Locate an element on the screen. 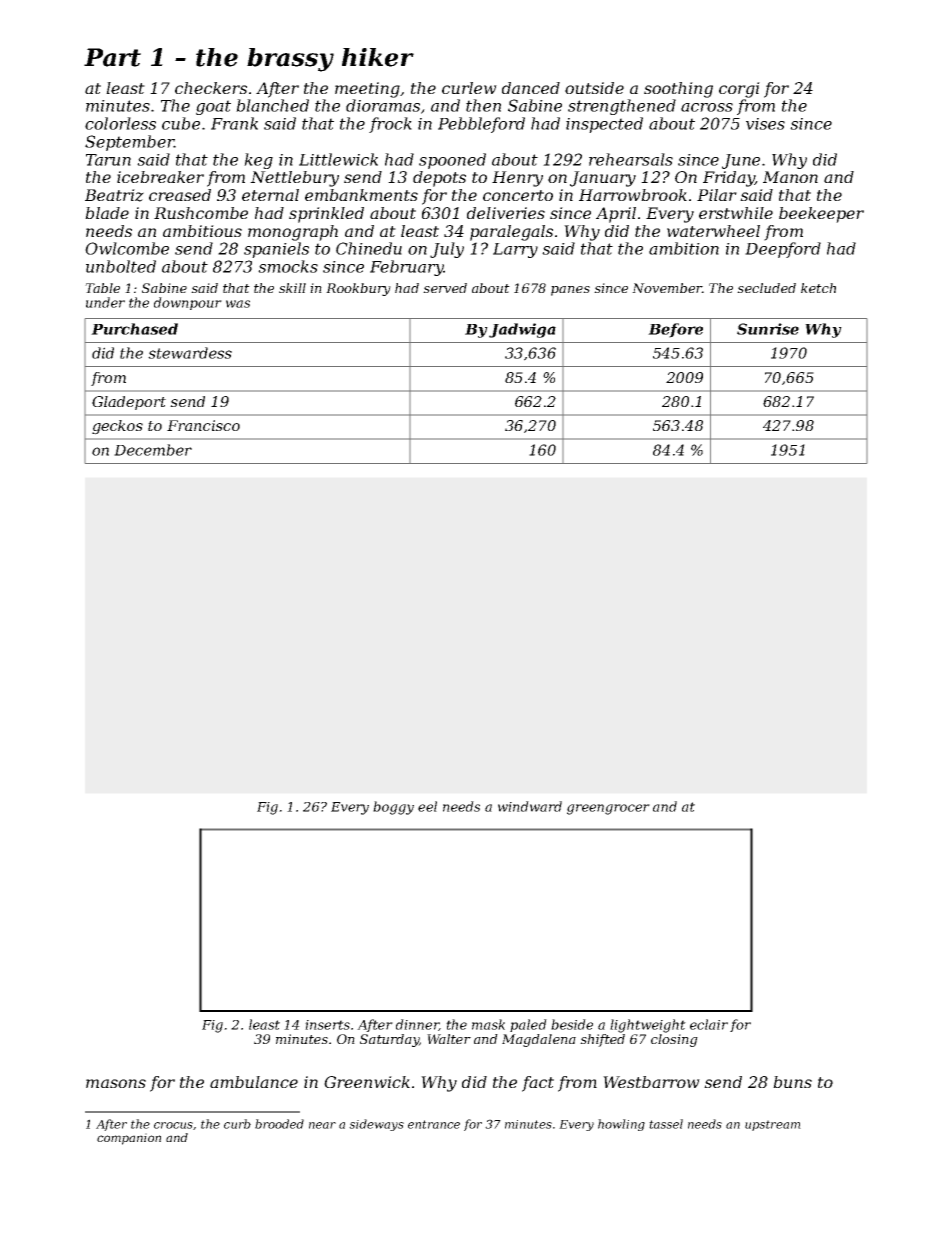  Jadwiga is located at coordinates (522, 330).
